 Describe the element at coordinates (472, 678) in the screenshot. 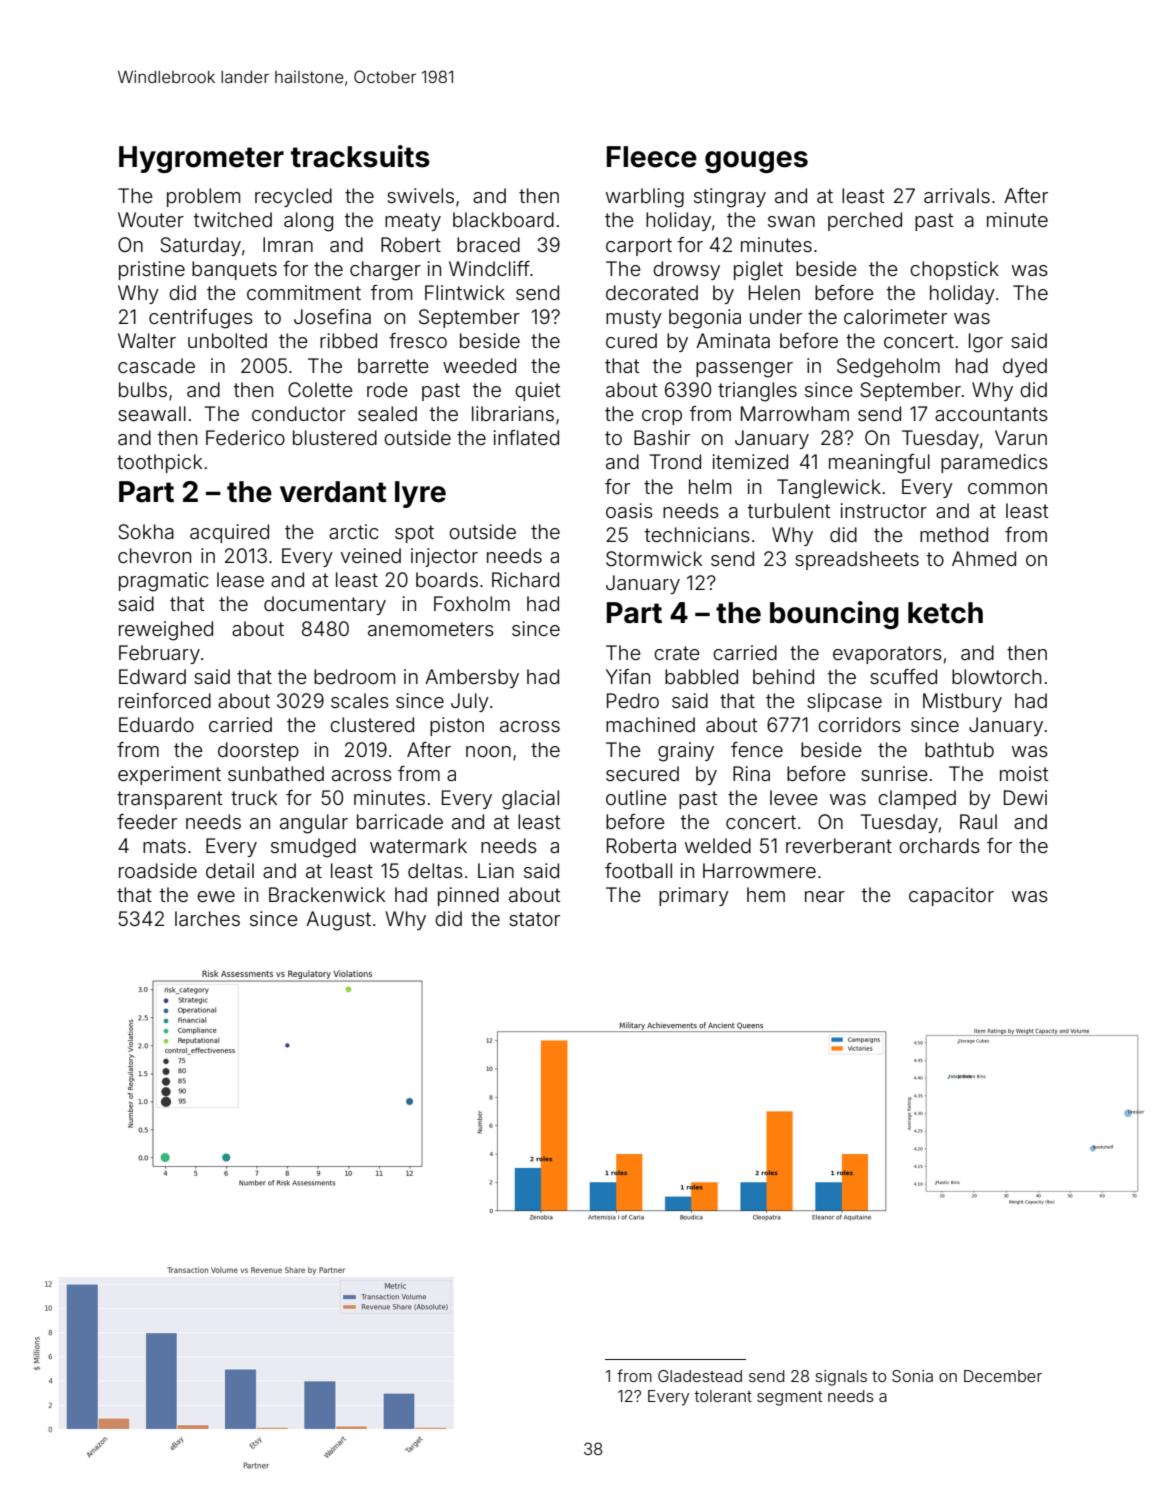

I see `Ambersby` at that location.
